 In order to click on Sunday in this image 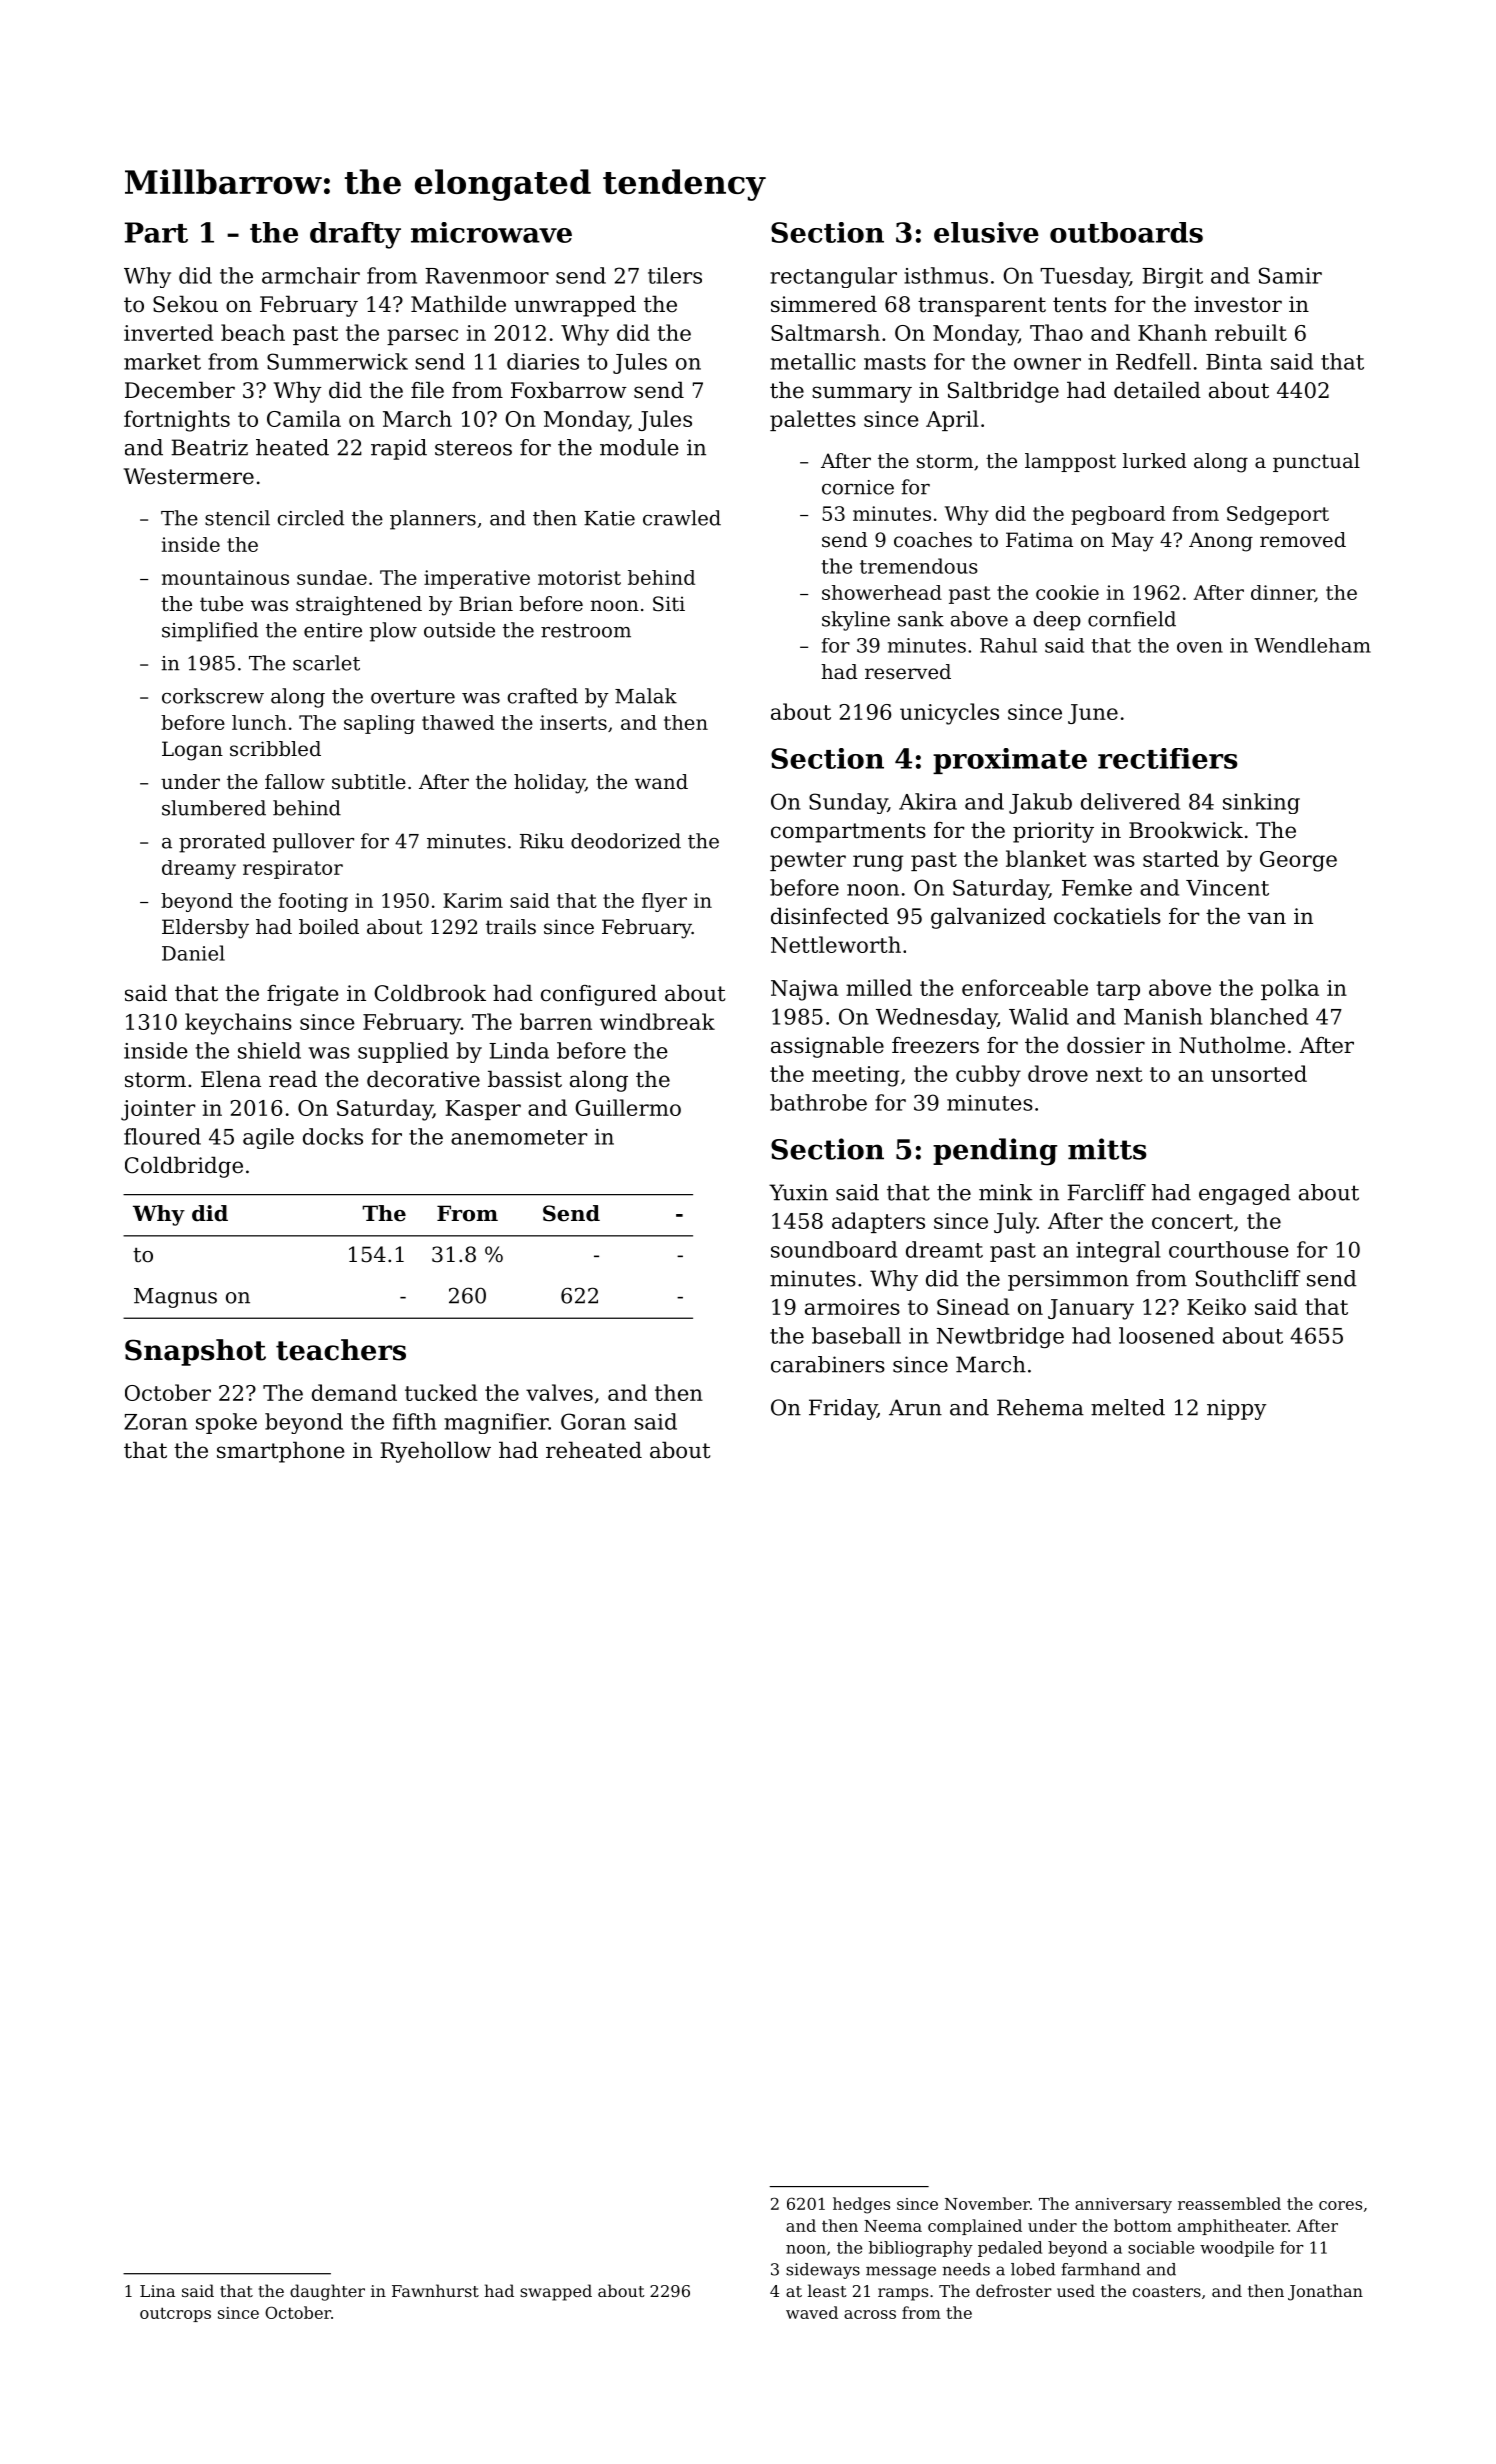, I will do `click(848, 803)`.
